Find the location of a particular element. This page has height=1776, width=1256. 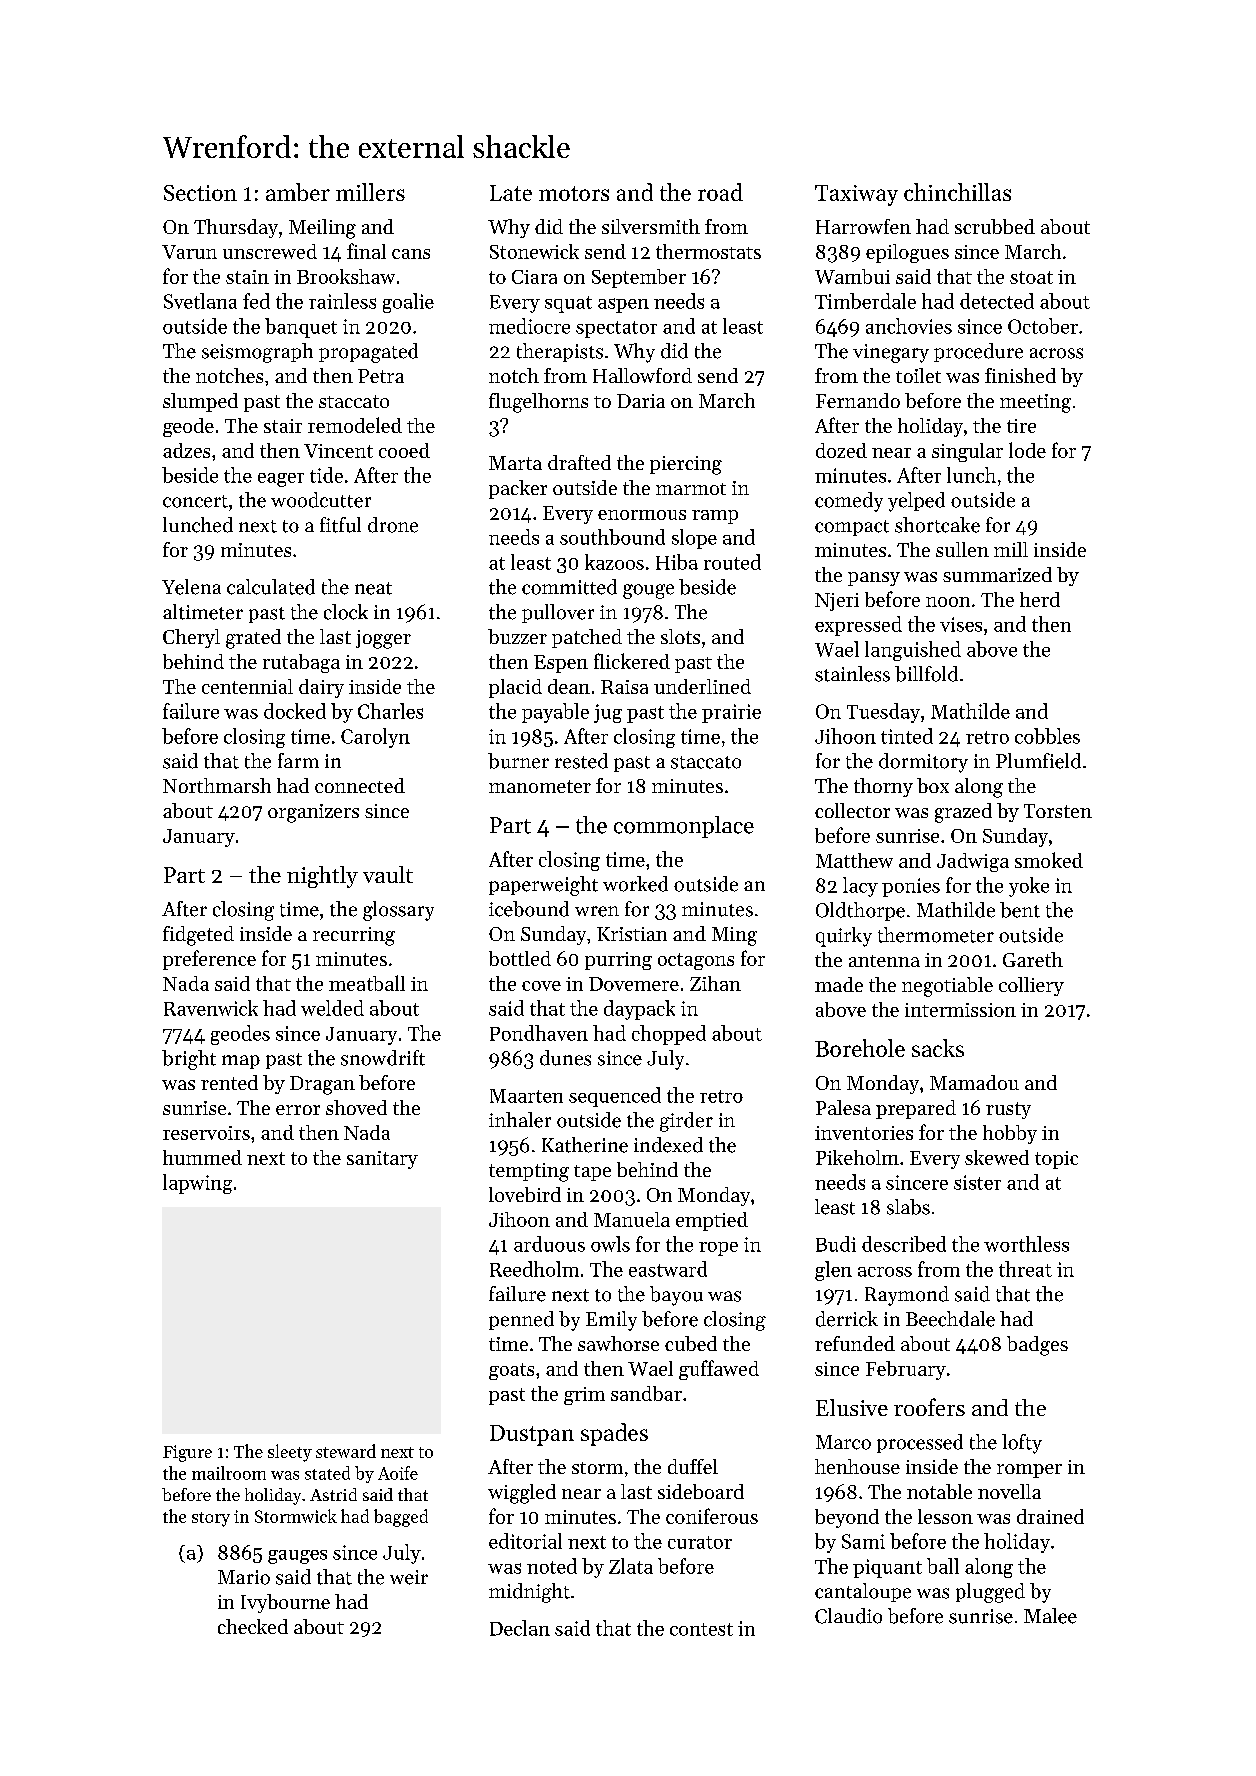

sacks is located at coordinates (938, 1048).
